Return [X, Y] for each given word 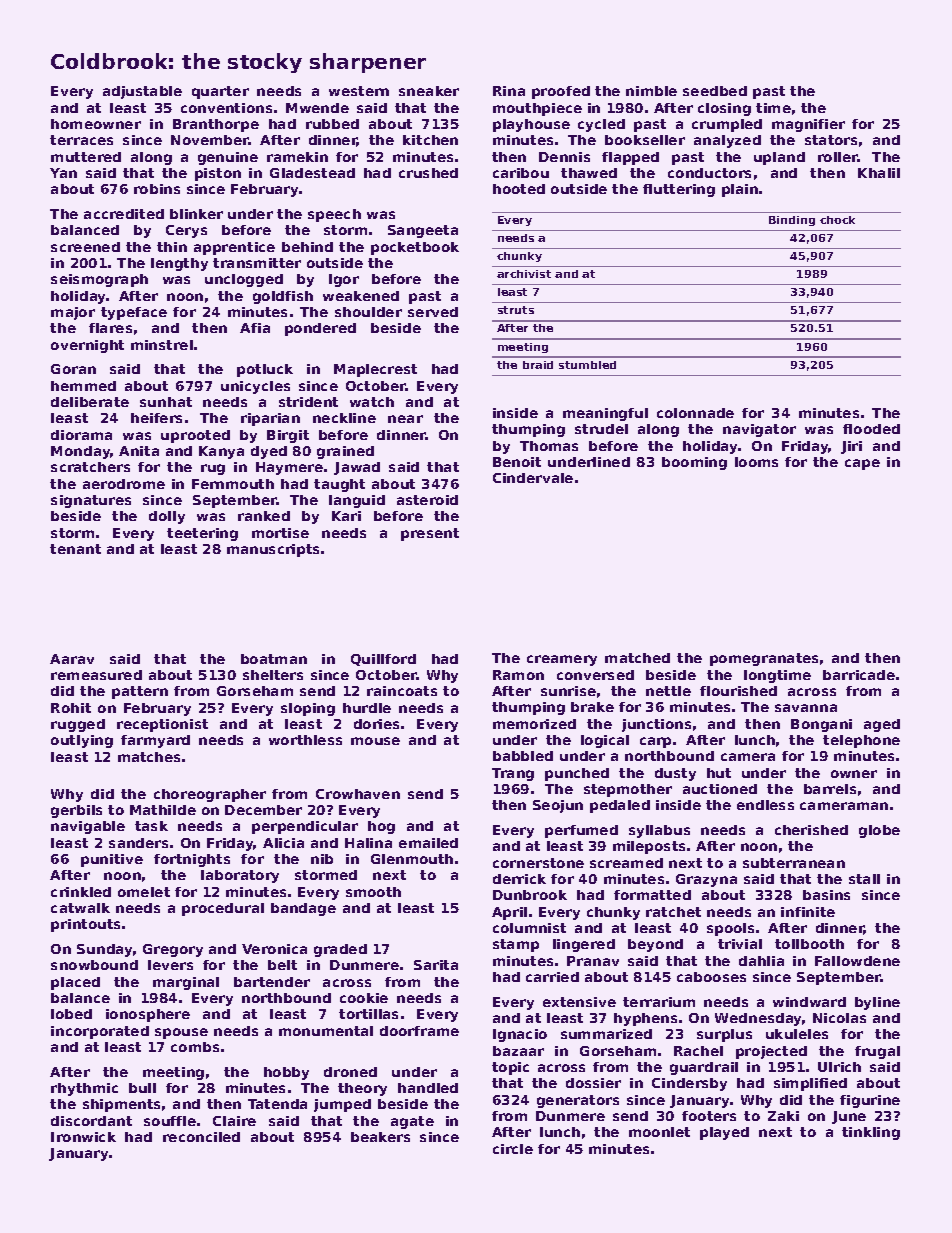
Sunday [104, 950]
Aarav [72, 659]
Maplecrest [375, 370]
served [433, 312]
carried [552, 977]
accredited [124, 214]
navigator [759, 430]
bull [142, 1088]
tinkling [871, 1133]
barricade [859, 675]
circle [513, 1149]
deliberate [90, 402]
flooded [871, 429]
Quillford [383, 660]
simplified [810, 1084]
